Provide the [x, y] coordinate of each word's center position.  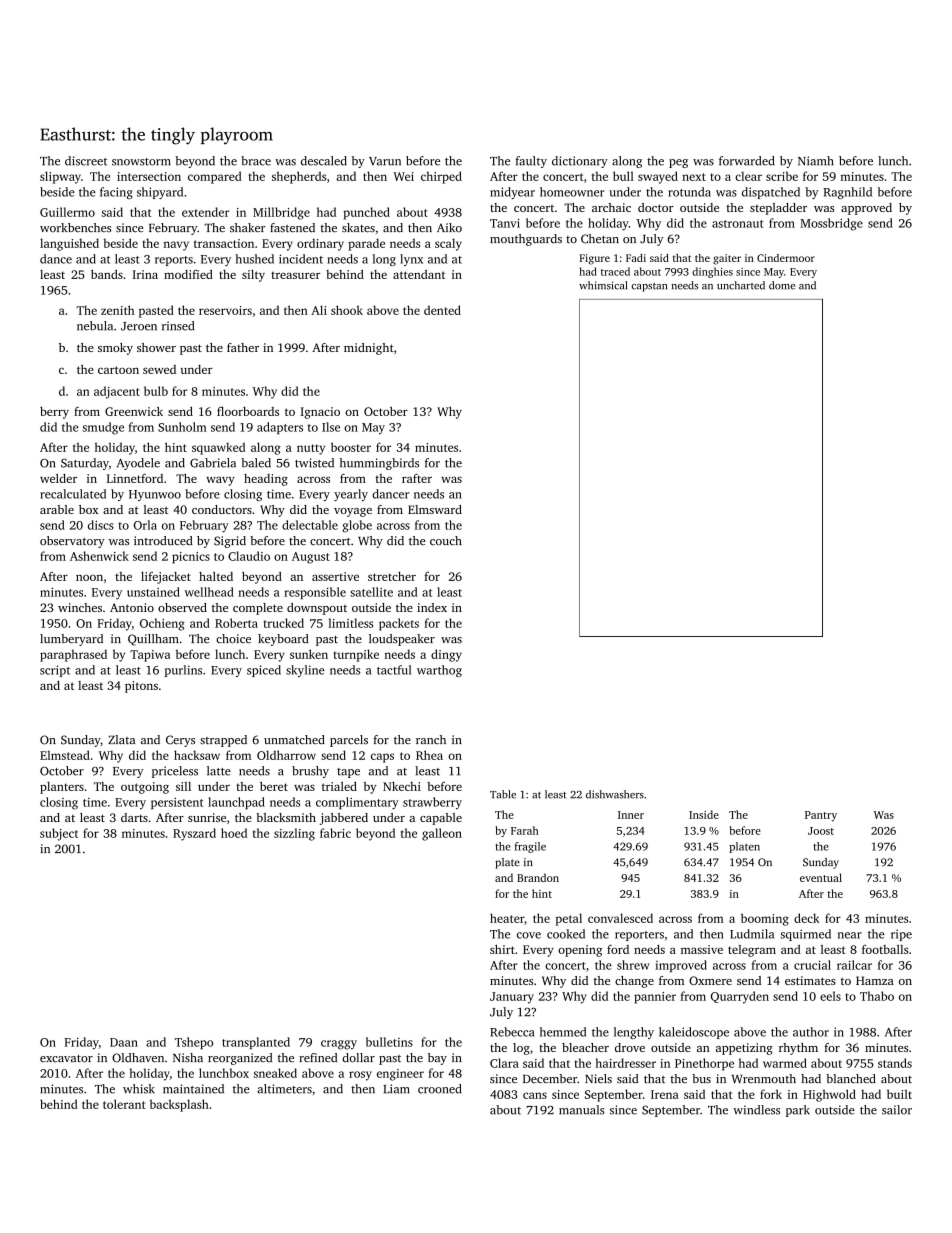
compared [215, 177]
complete [258, 609]
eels [830, 996]
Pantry [821, 816]
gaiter [727, 259]
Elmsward [435, 509]
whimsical [603, 285]
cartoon [118, 370]
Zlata [121, 739]
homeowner [572, 192]
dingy [446, 655]
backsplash [179, 1105]
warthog [439, 671]
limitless [350, 623]
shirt [502, 949]
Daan [124, 1042]
